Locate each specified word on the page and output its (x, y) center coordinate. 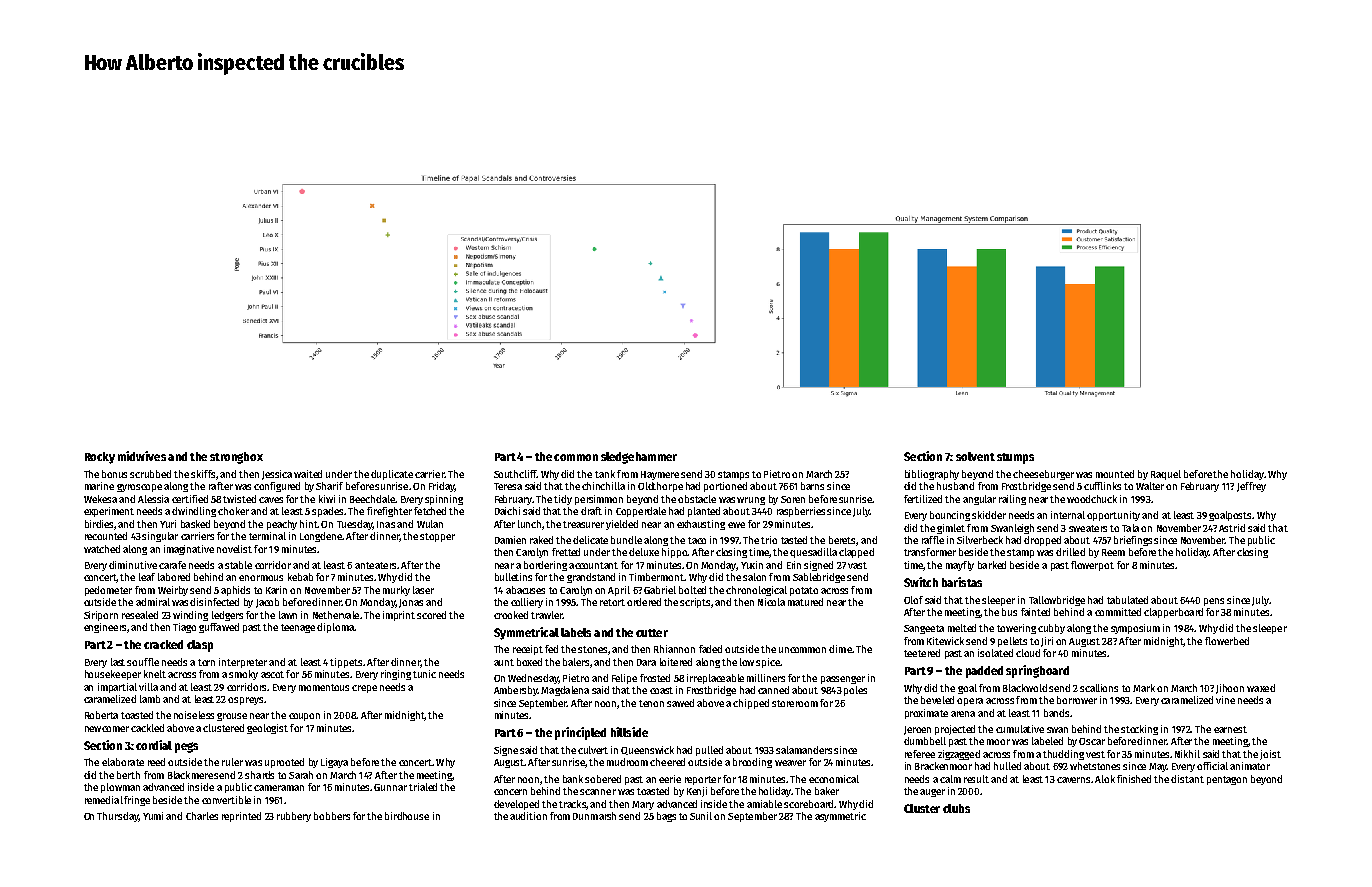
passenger (843, 680)
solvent (975, 456)
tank (605, 474)
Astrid (1232, 528)
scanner (598, 792)
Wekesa (100, 499)
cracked (163, 644)
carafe (172, 565)
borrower (1077, 700)
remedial (104, 800)
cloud (1028, 653)
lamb (150, 699)
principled (580, 733)
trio (769, 540)
